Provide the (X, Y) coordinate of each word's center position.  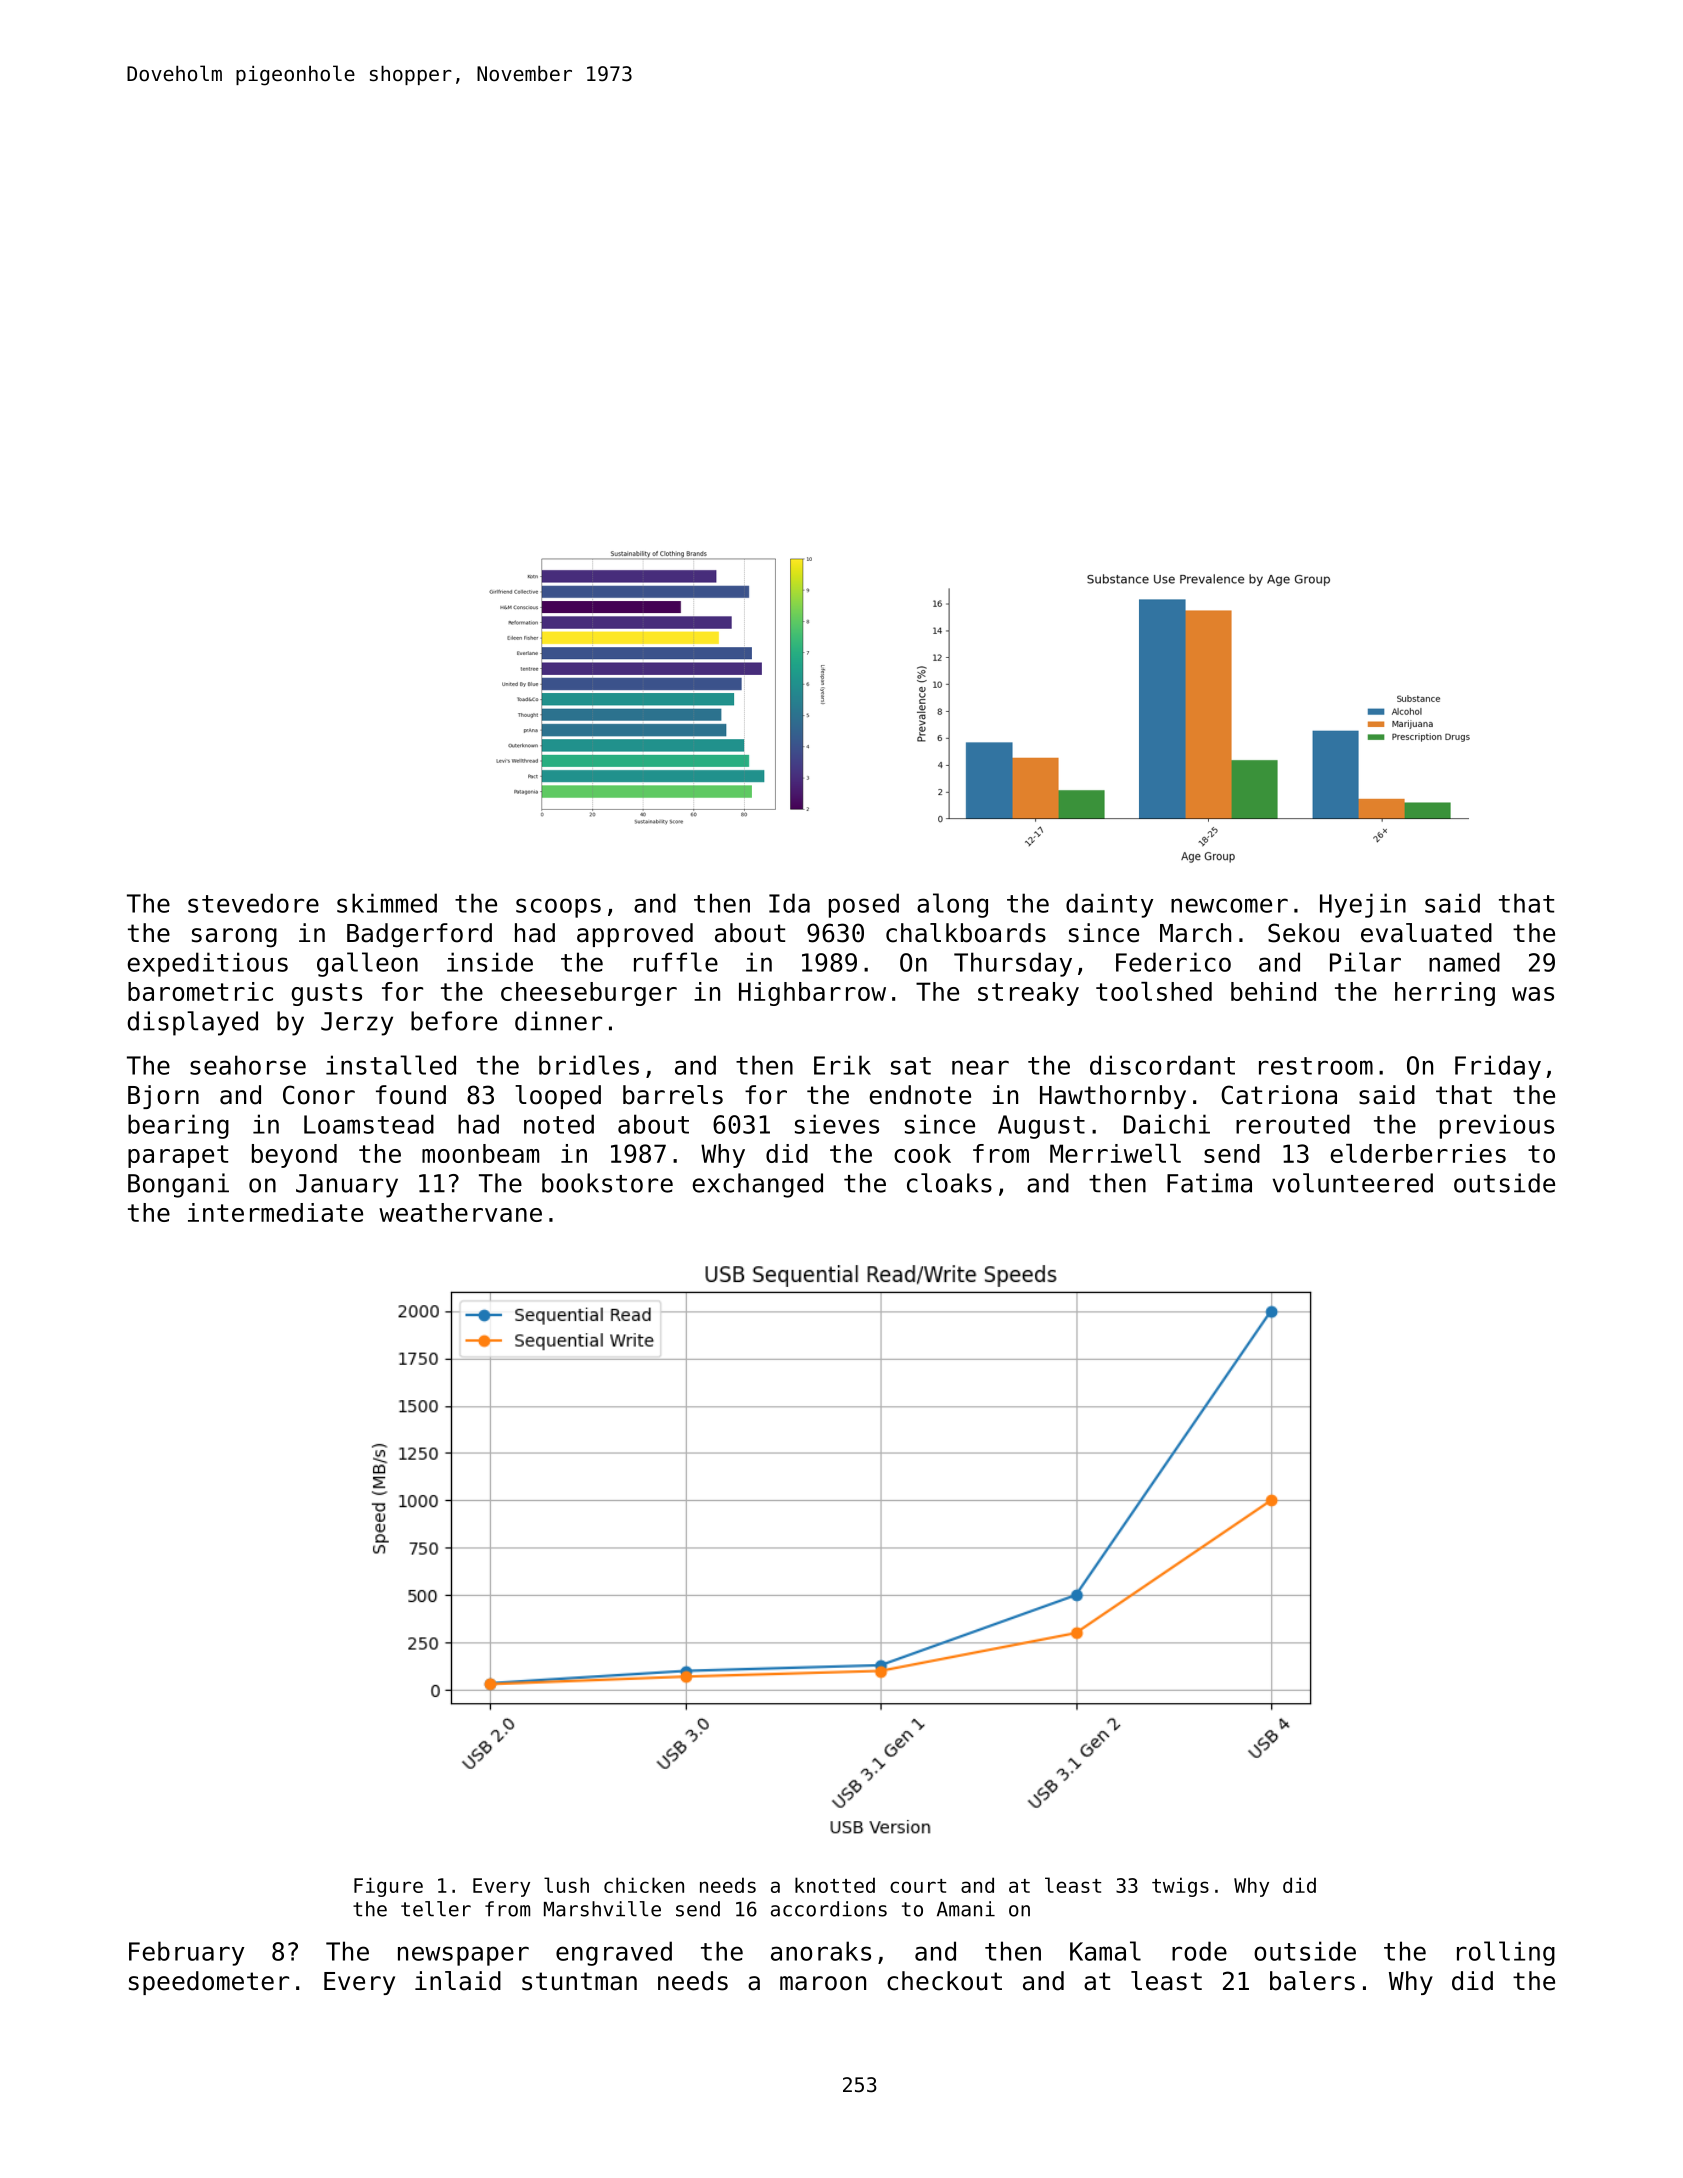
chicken (644, 1885)
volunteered (1352, 1183)
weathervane (460, 1212)
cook (922, 1153)
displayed (192, 1023)
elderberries (1418, 1153)
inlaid (458, 1981)
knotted (835, 1885)
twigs (1180, 1887)
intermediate (275, 1212)
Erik (842, 1065)
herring (1445, 994)
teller (436, 1909)
